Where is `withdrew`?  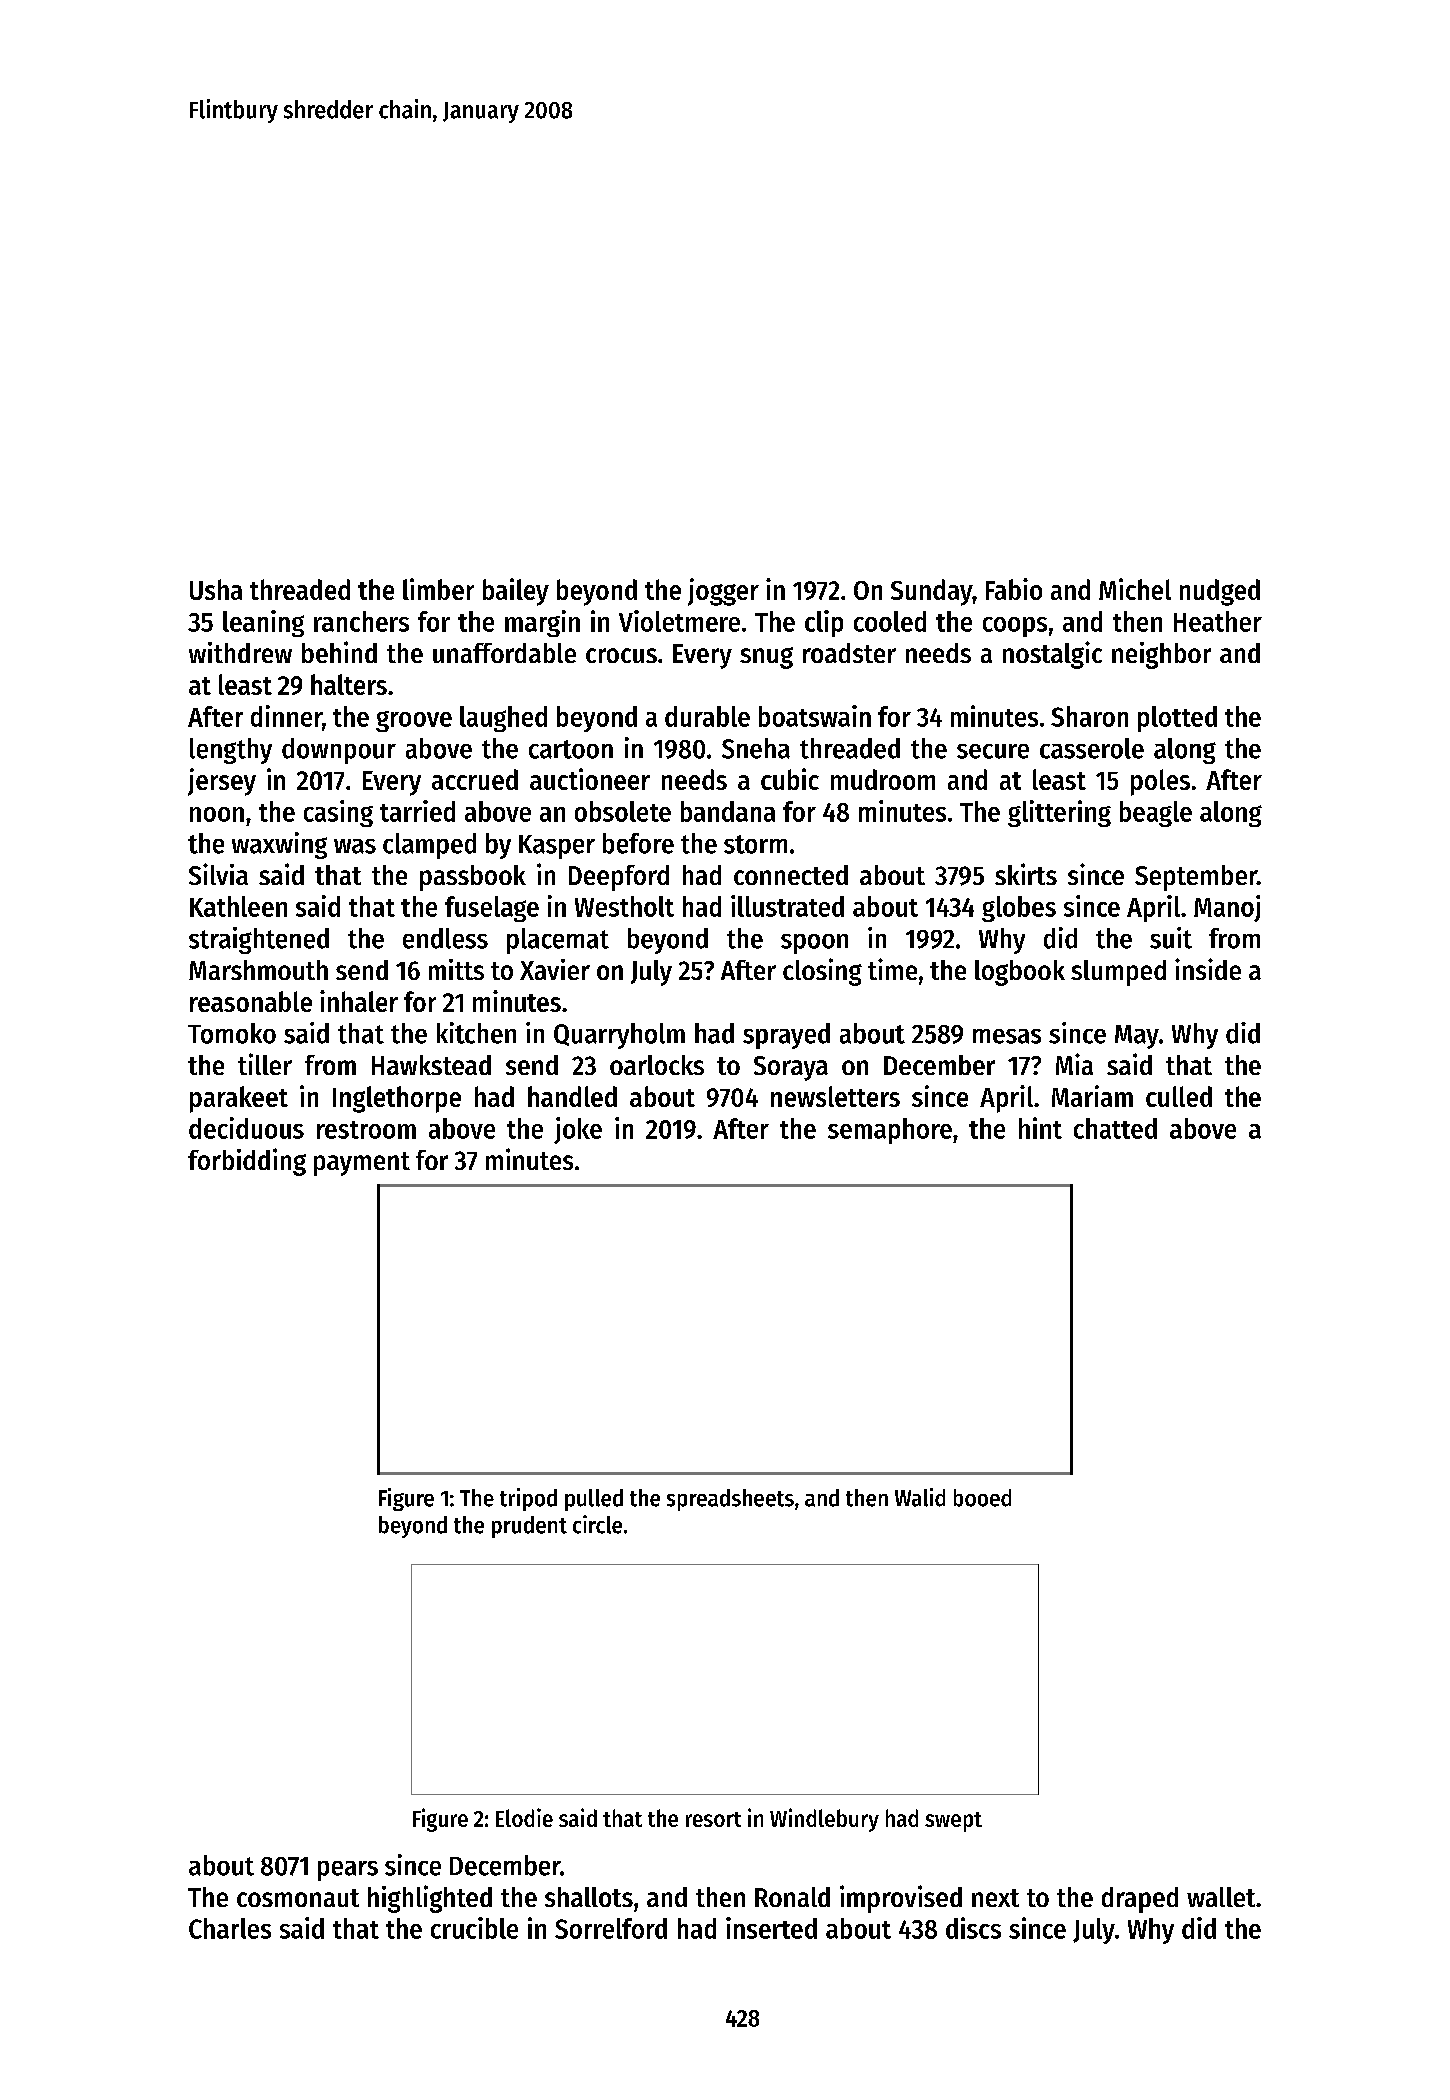
withdrew is located at coordinates (240, 652).
